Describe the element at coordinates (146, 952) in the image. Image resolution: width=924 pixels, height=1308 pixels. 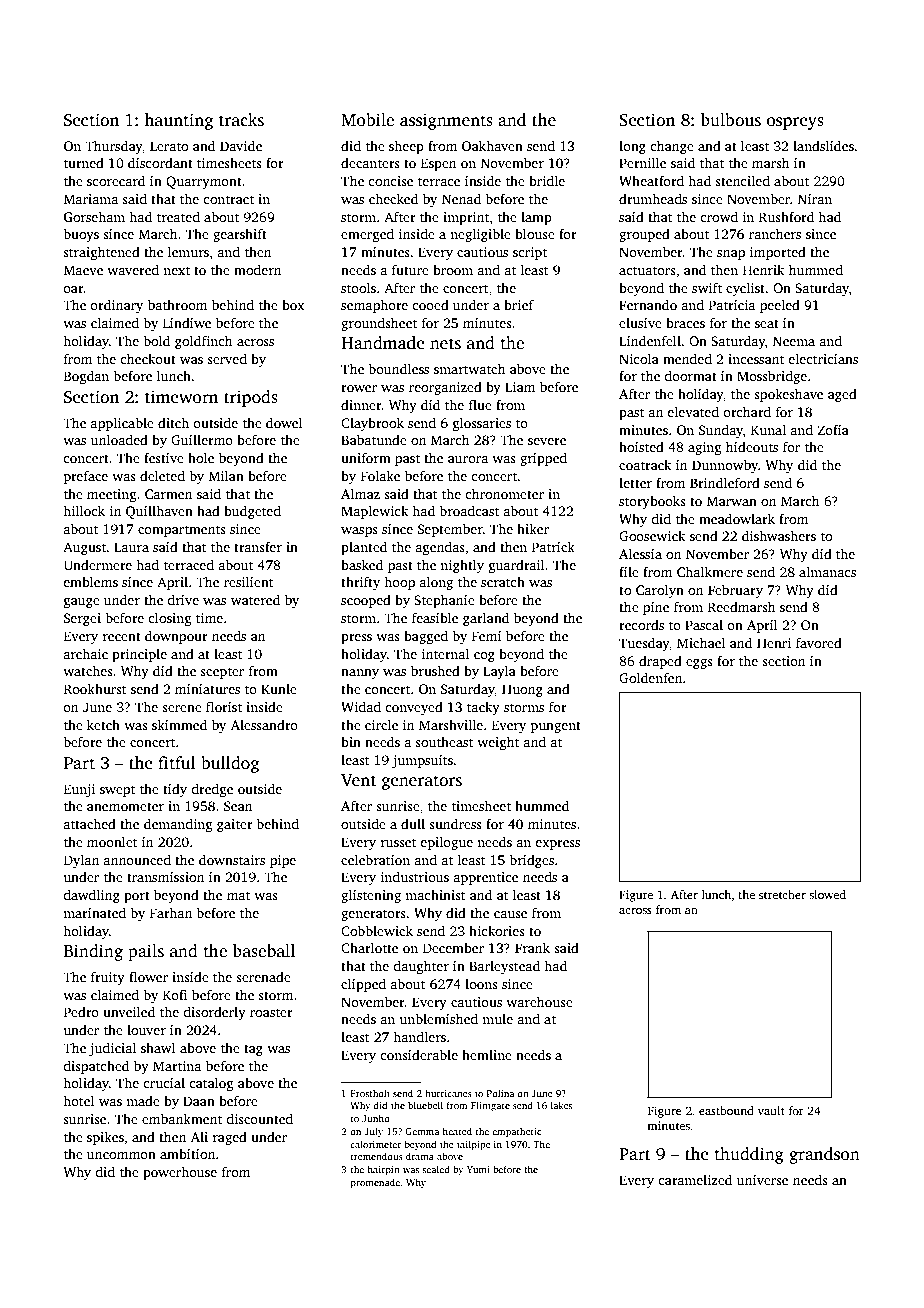
I see `pails` at that location.
